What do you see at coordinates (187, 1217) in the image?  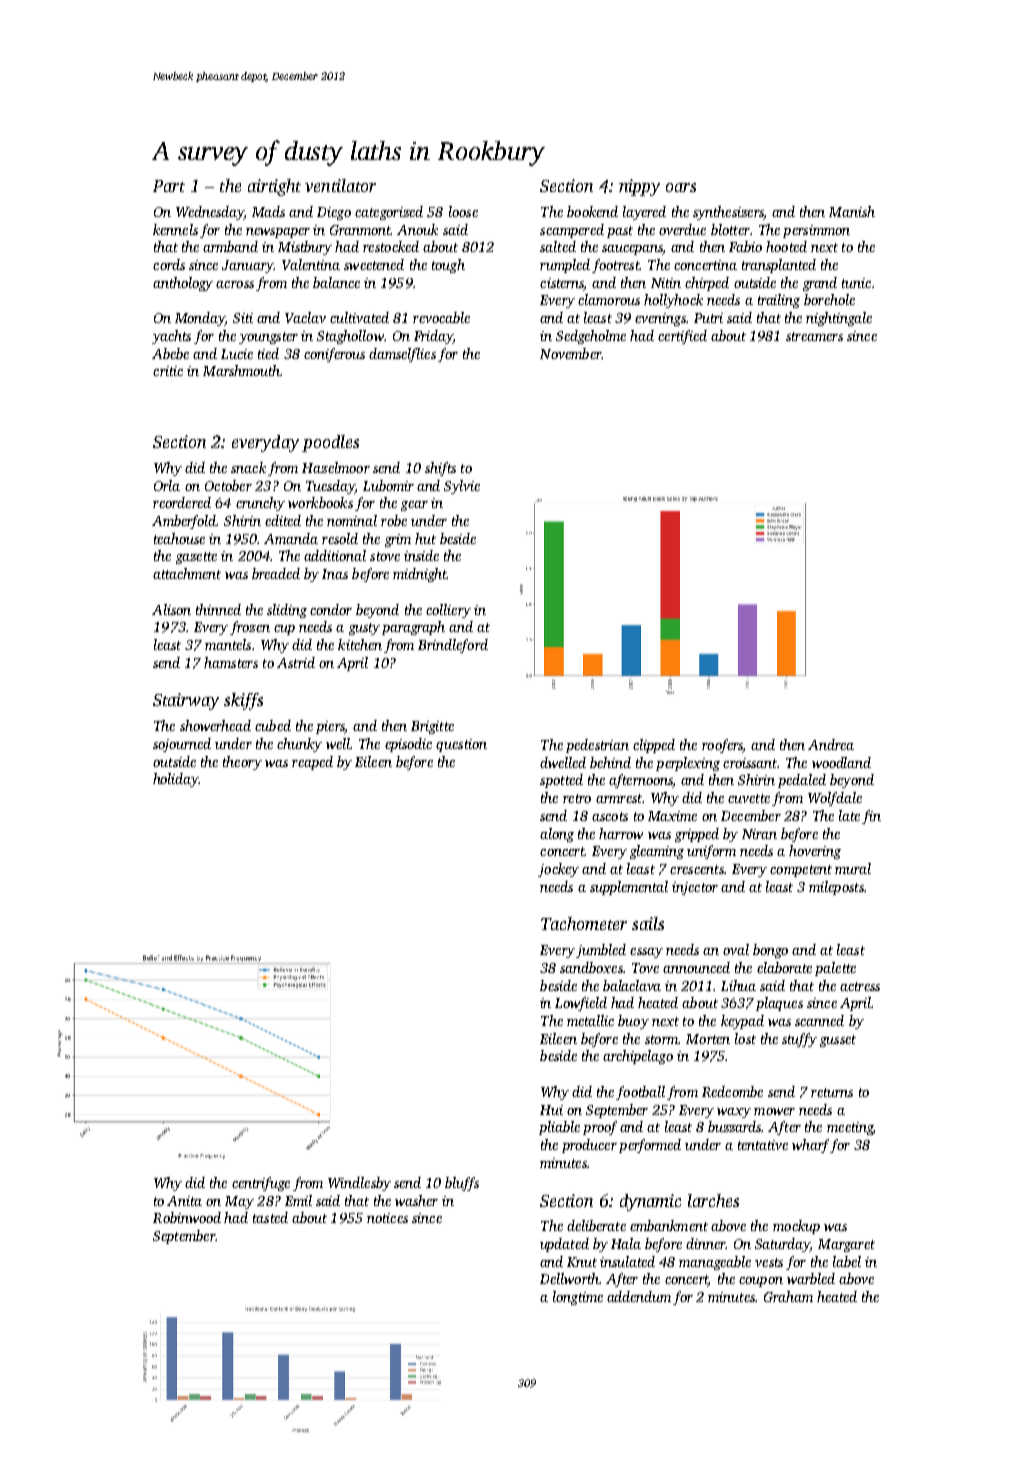 I see `Robinwood` at bounding box center [187, 1217].
